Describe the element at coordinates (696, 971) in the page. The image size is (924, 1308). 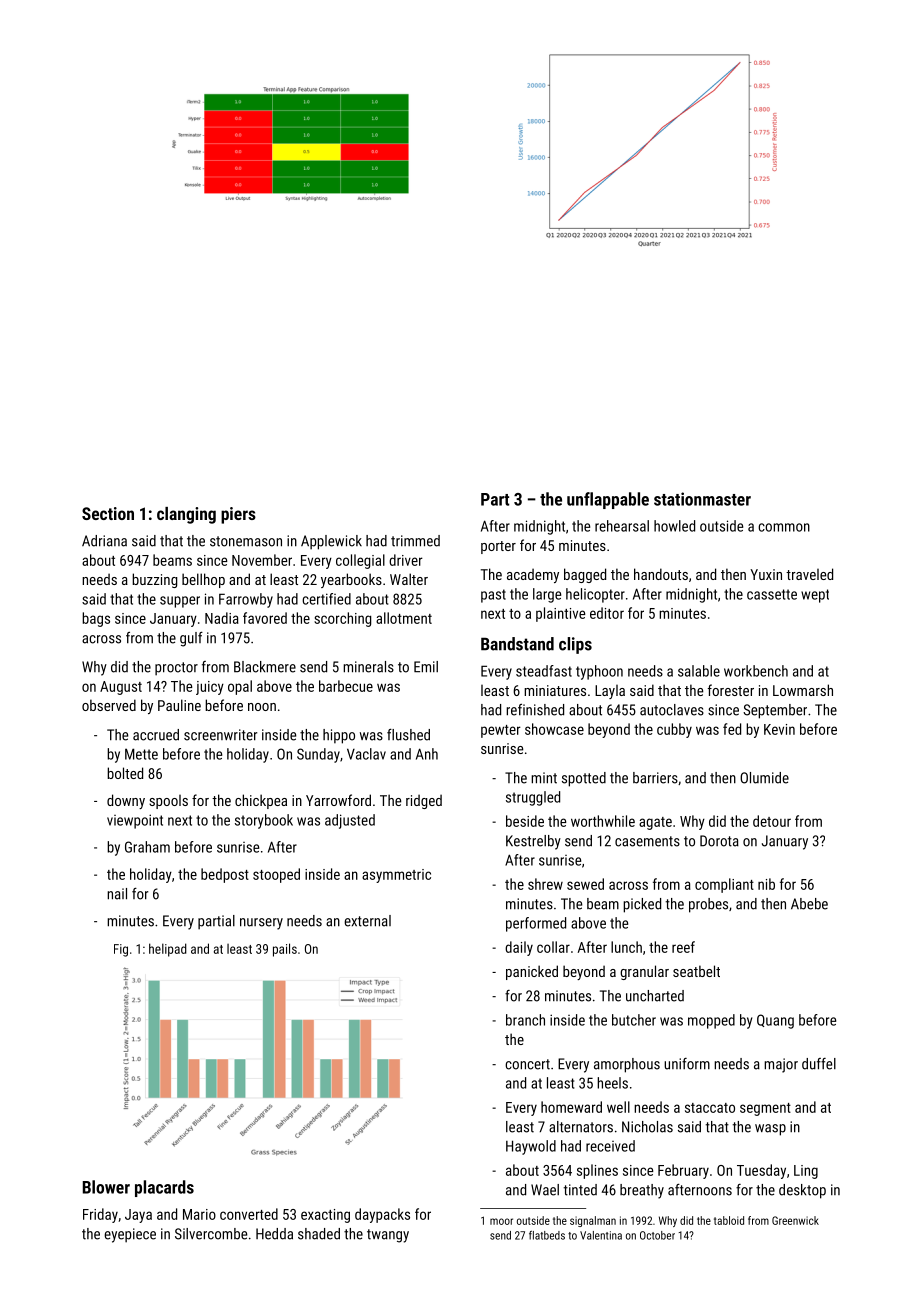
I see `seatbelt` at that location.
